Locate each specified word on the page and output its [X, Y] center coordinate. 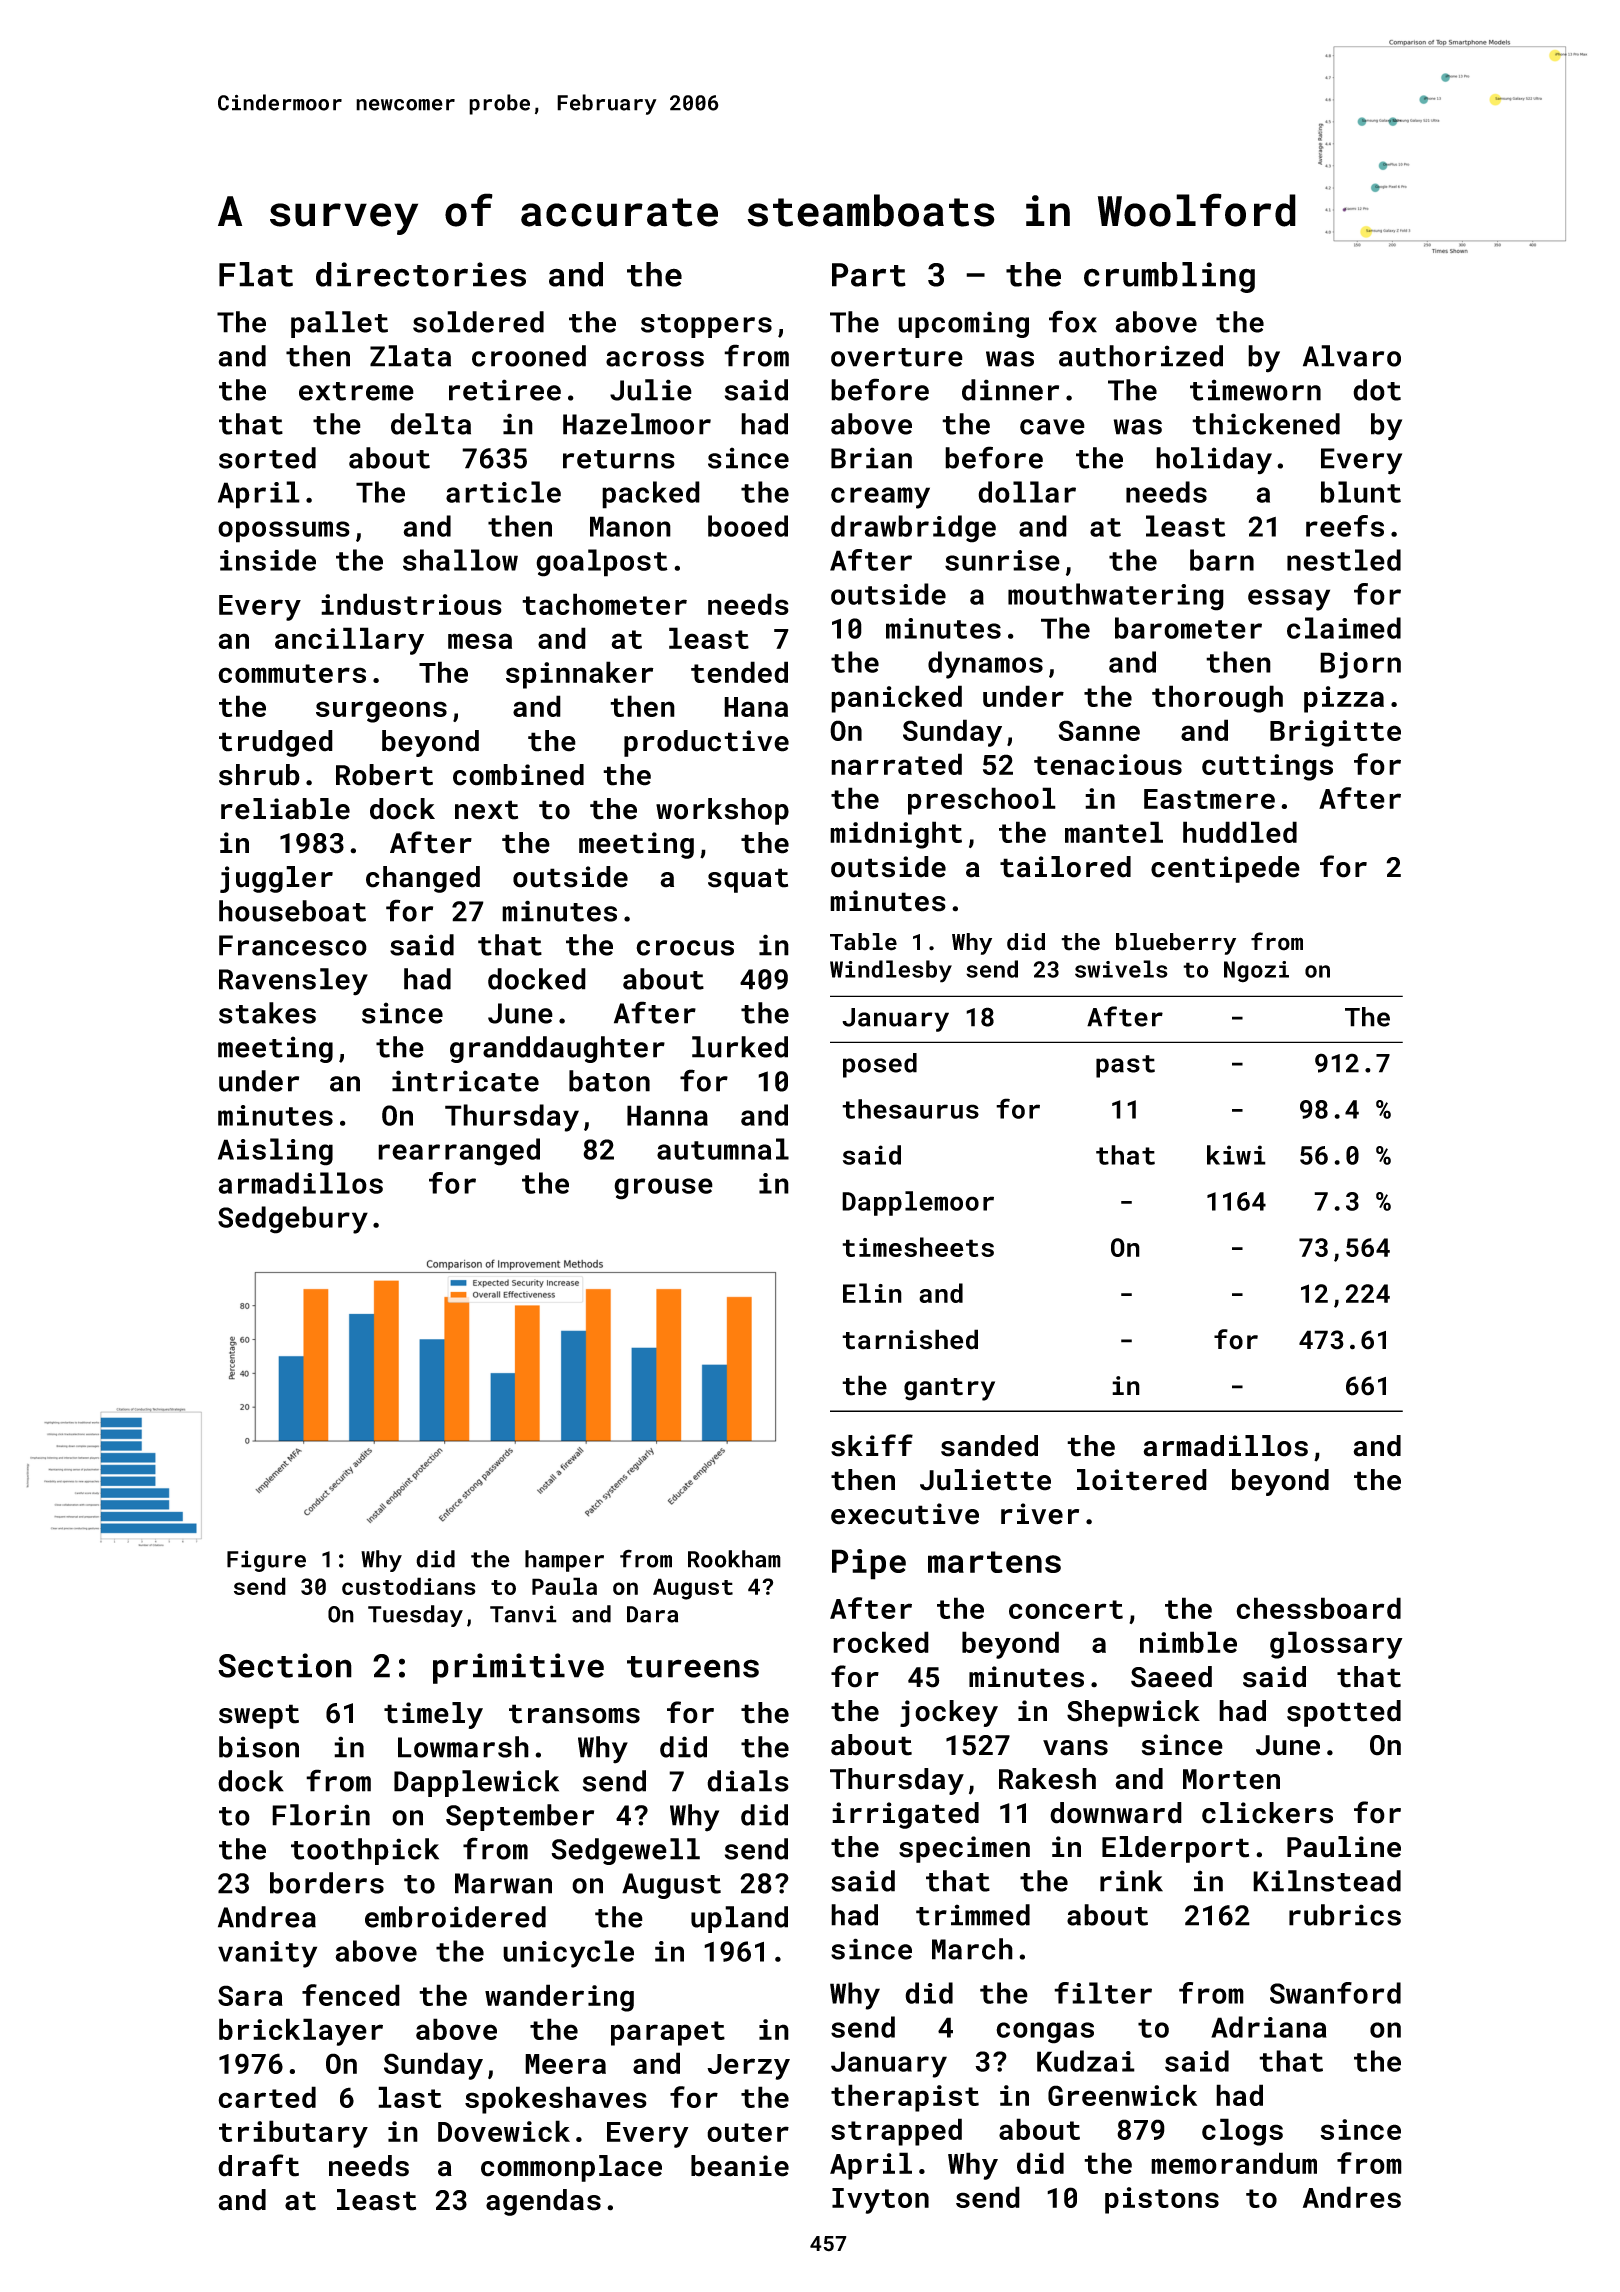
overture [897, 357]
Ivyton [880, 2201]
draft [258, 2165]
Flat [256, 274]
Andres [1352, 2197]
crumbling [1169, 277]
